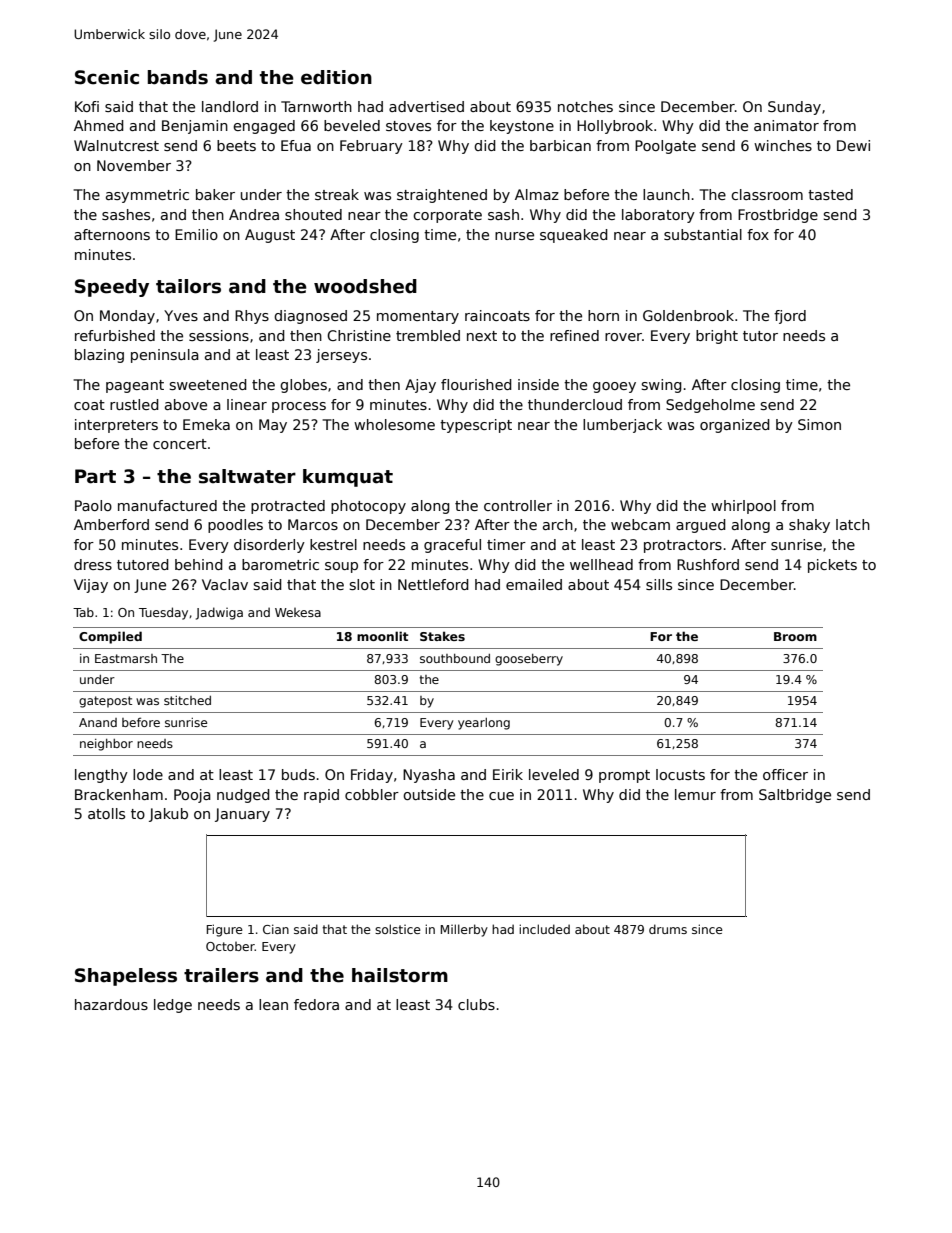 Image resolution: width=952 pixels, height=1233 pixels. I want to click on whirlpool, so click(743, 507).
